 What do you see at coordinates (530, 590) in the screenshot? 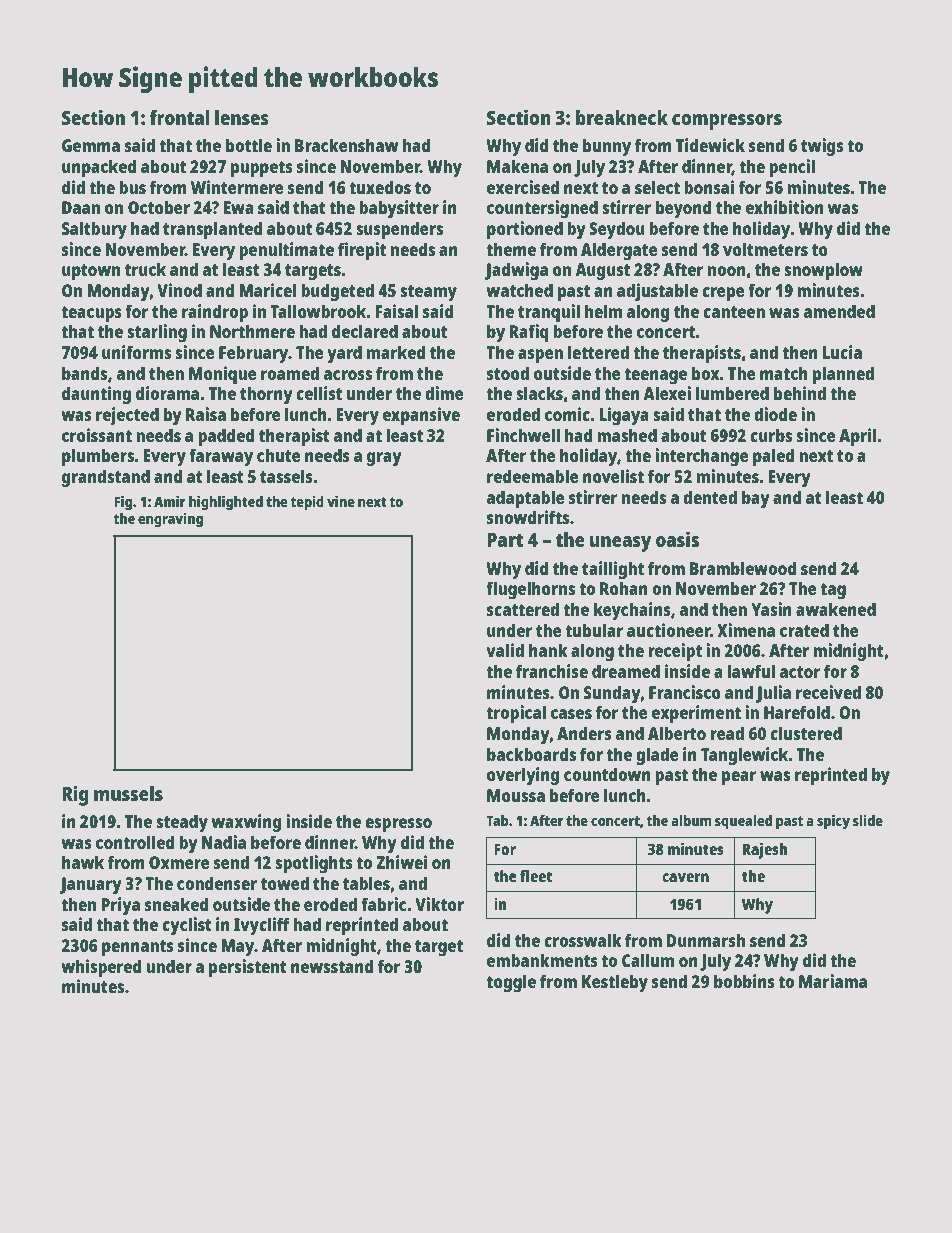
I see `flugelhorns` at bounding box center [530, 590].
